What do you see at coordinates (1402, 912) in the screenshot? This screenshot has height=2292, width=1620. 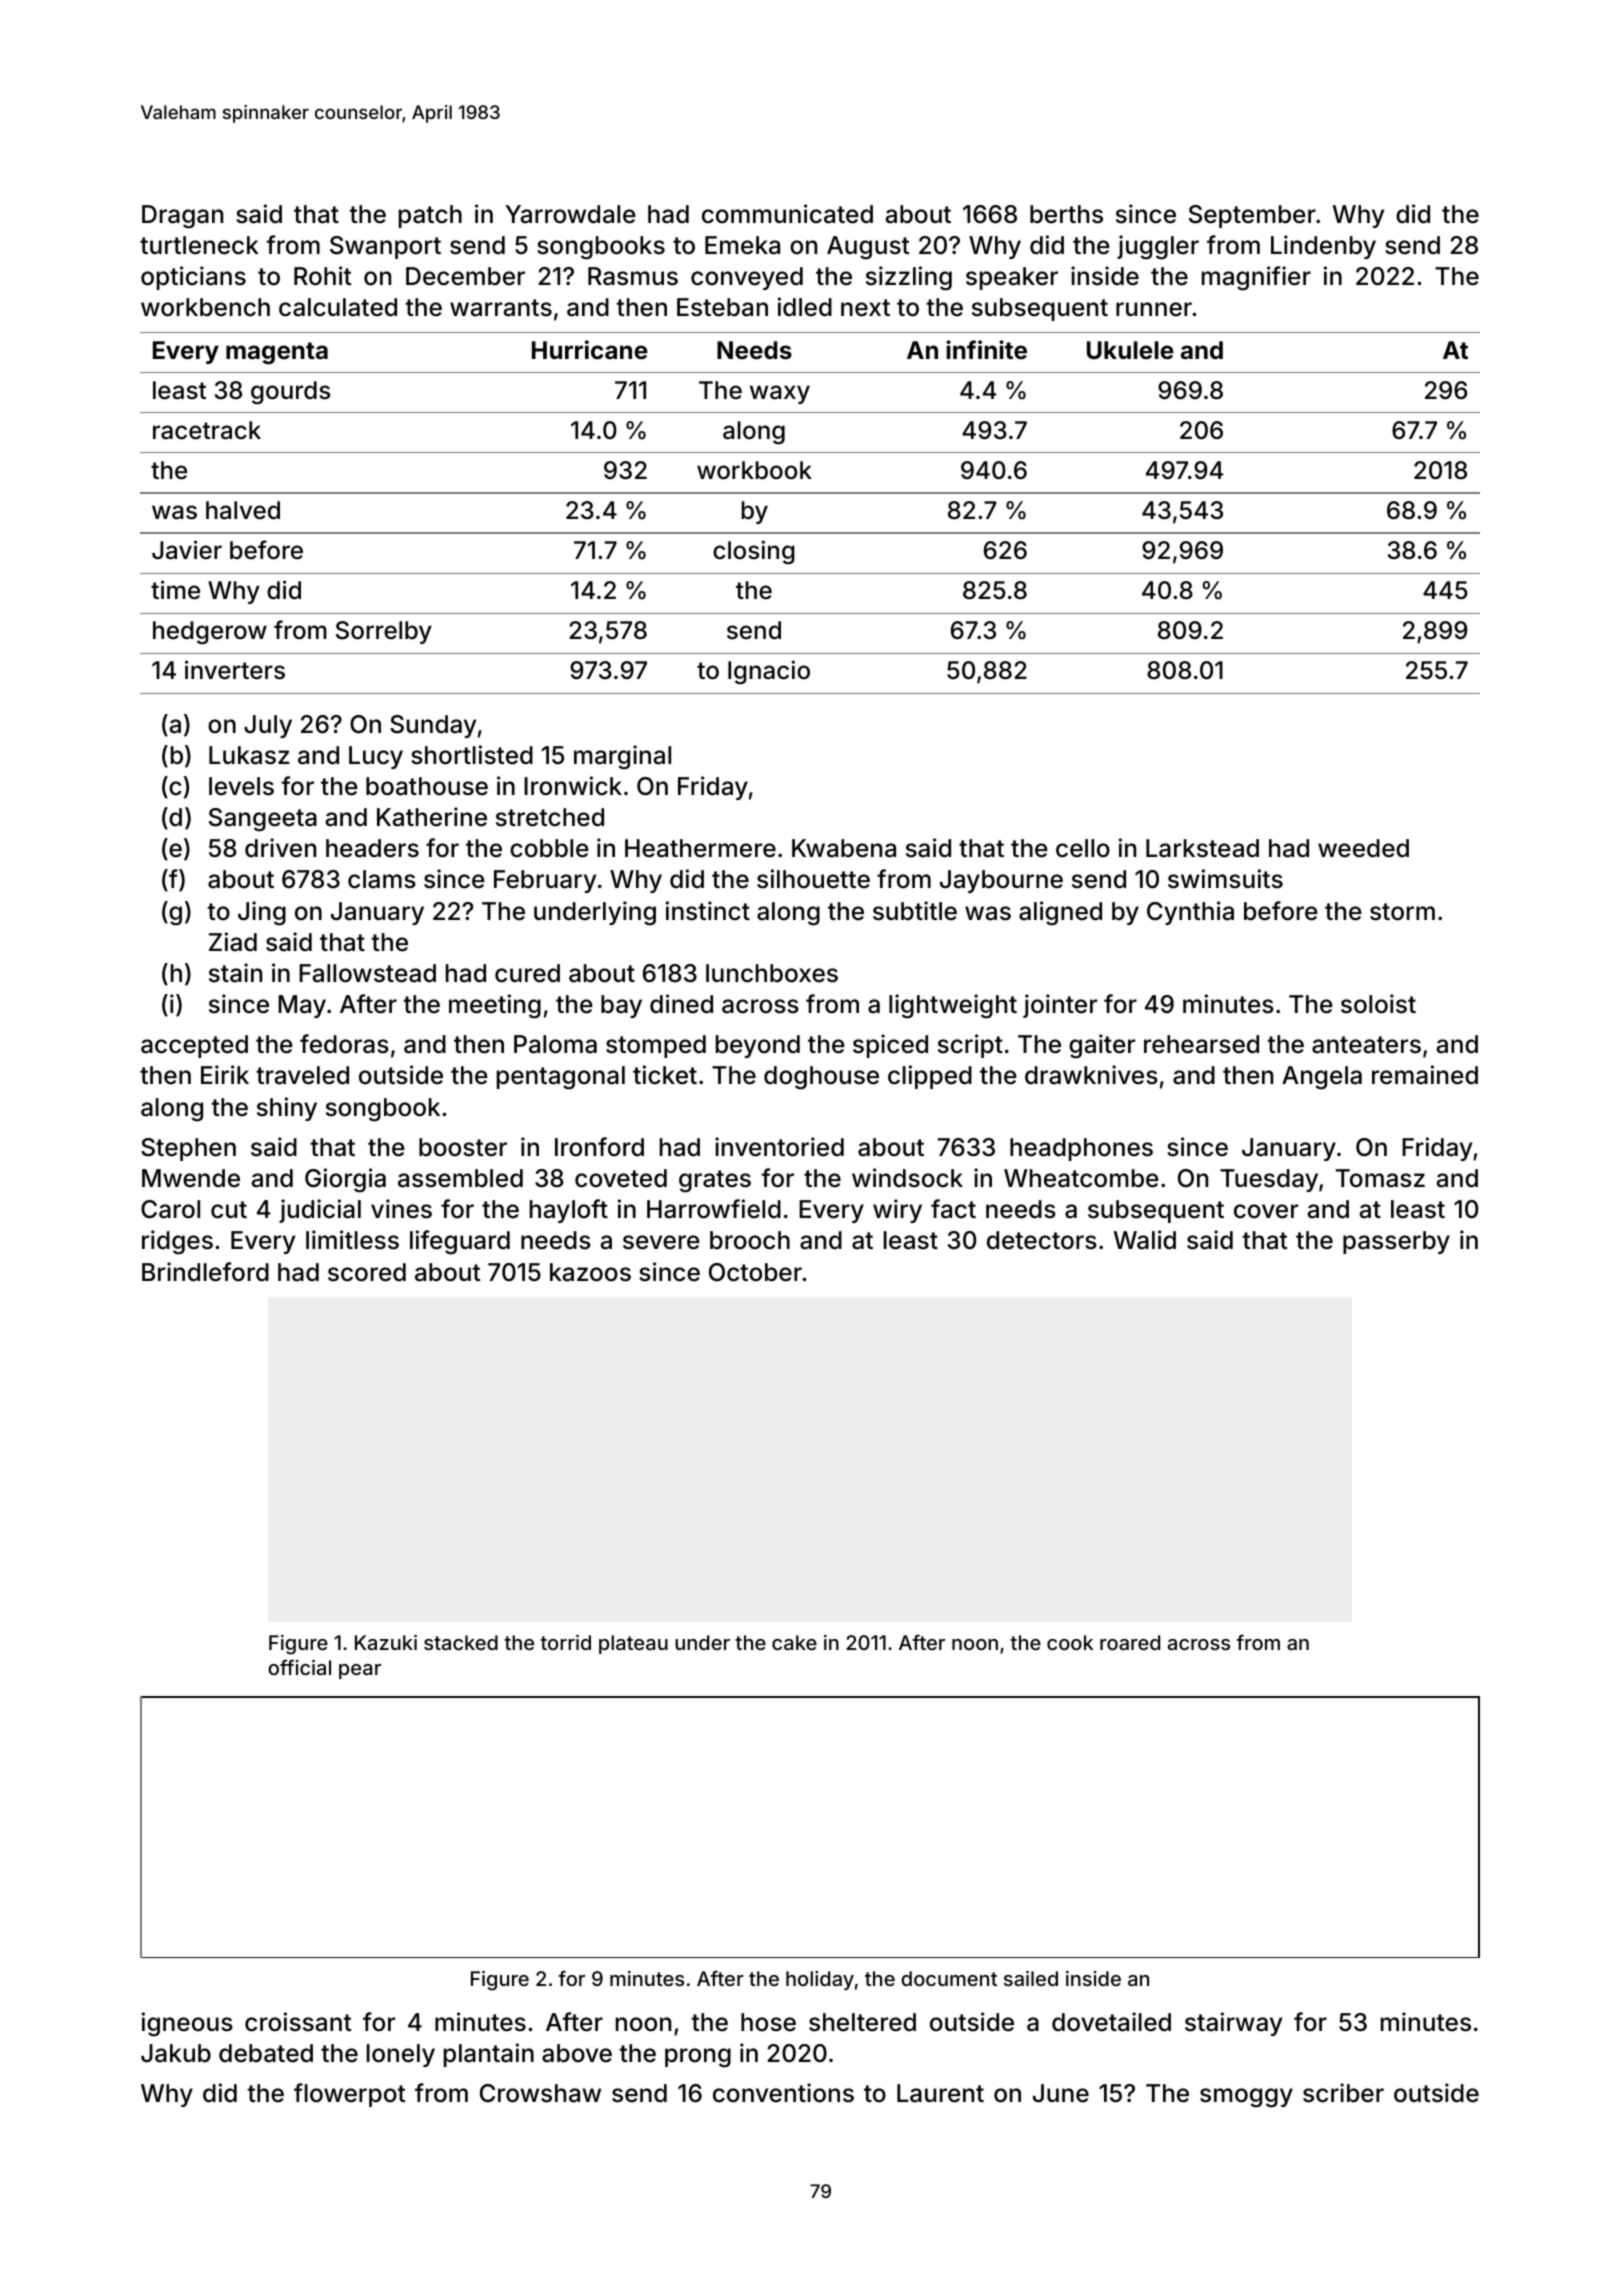 I see `storm` at bounding box center [1402, 912].
